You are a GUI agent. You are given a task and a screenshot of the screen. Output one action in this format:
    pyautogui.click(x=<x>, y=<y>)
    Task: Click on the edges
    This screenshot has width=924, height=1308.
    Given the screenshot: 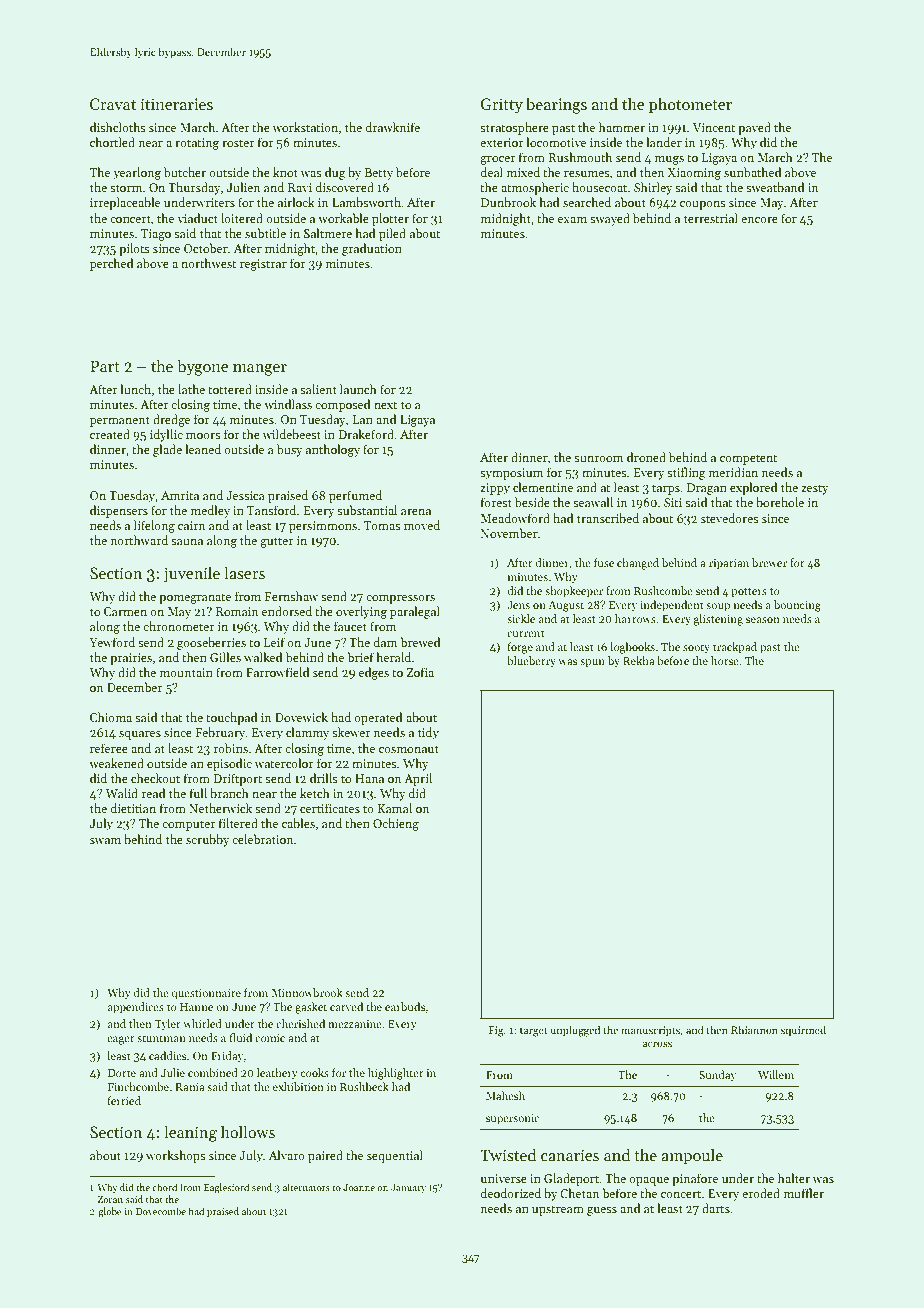 What is the action you would take?
    pyautogui.click(x=374, y=673)
